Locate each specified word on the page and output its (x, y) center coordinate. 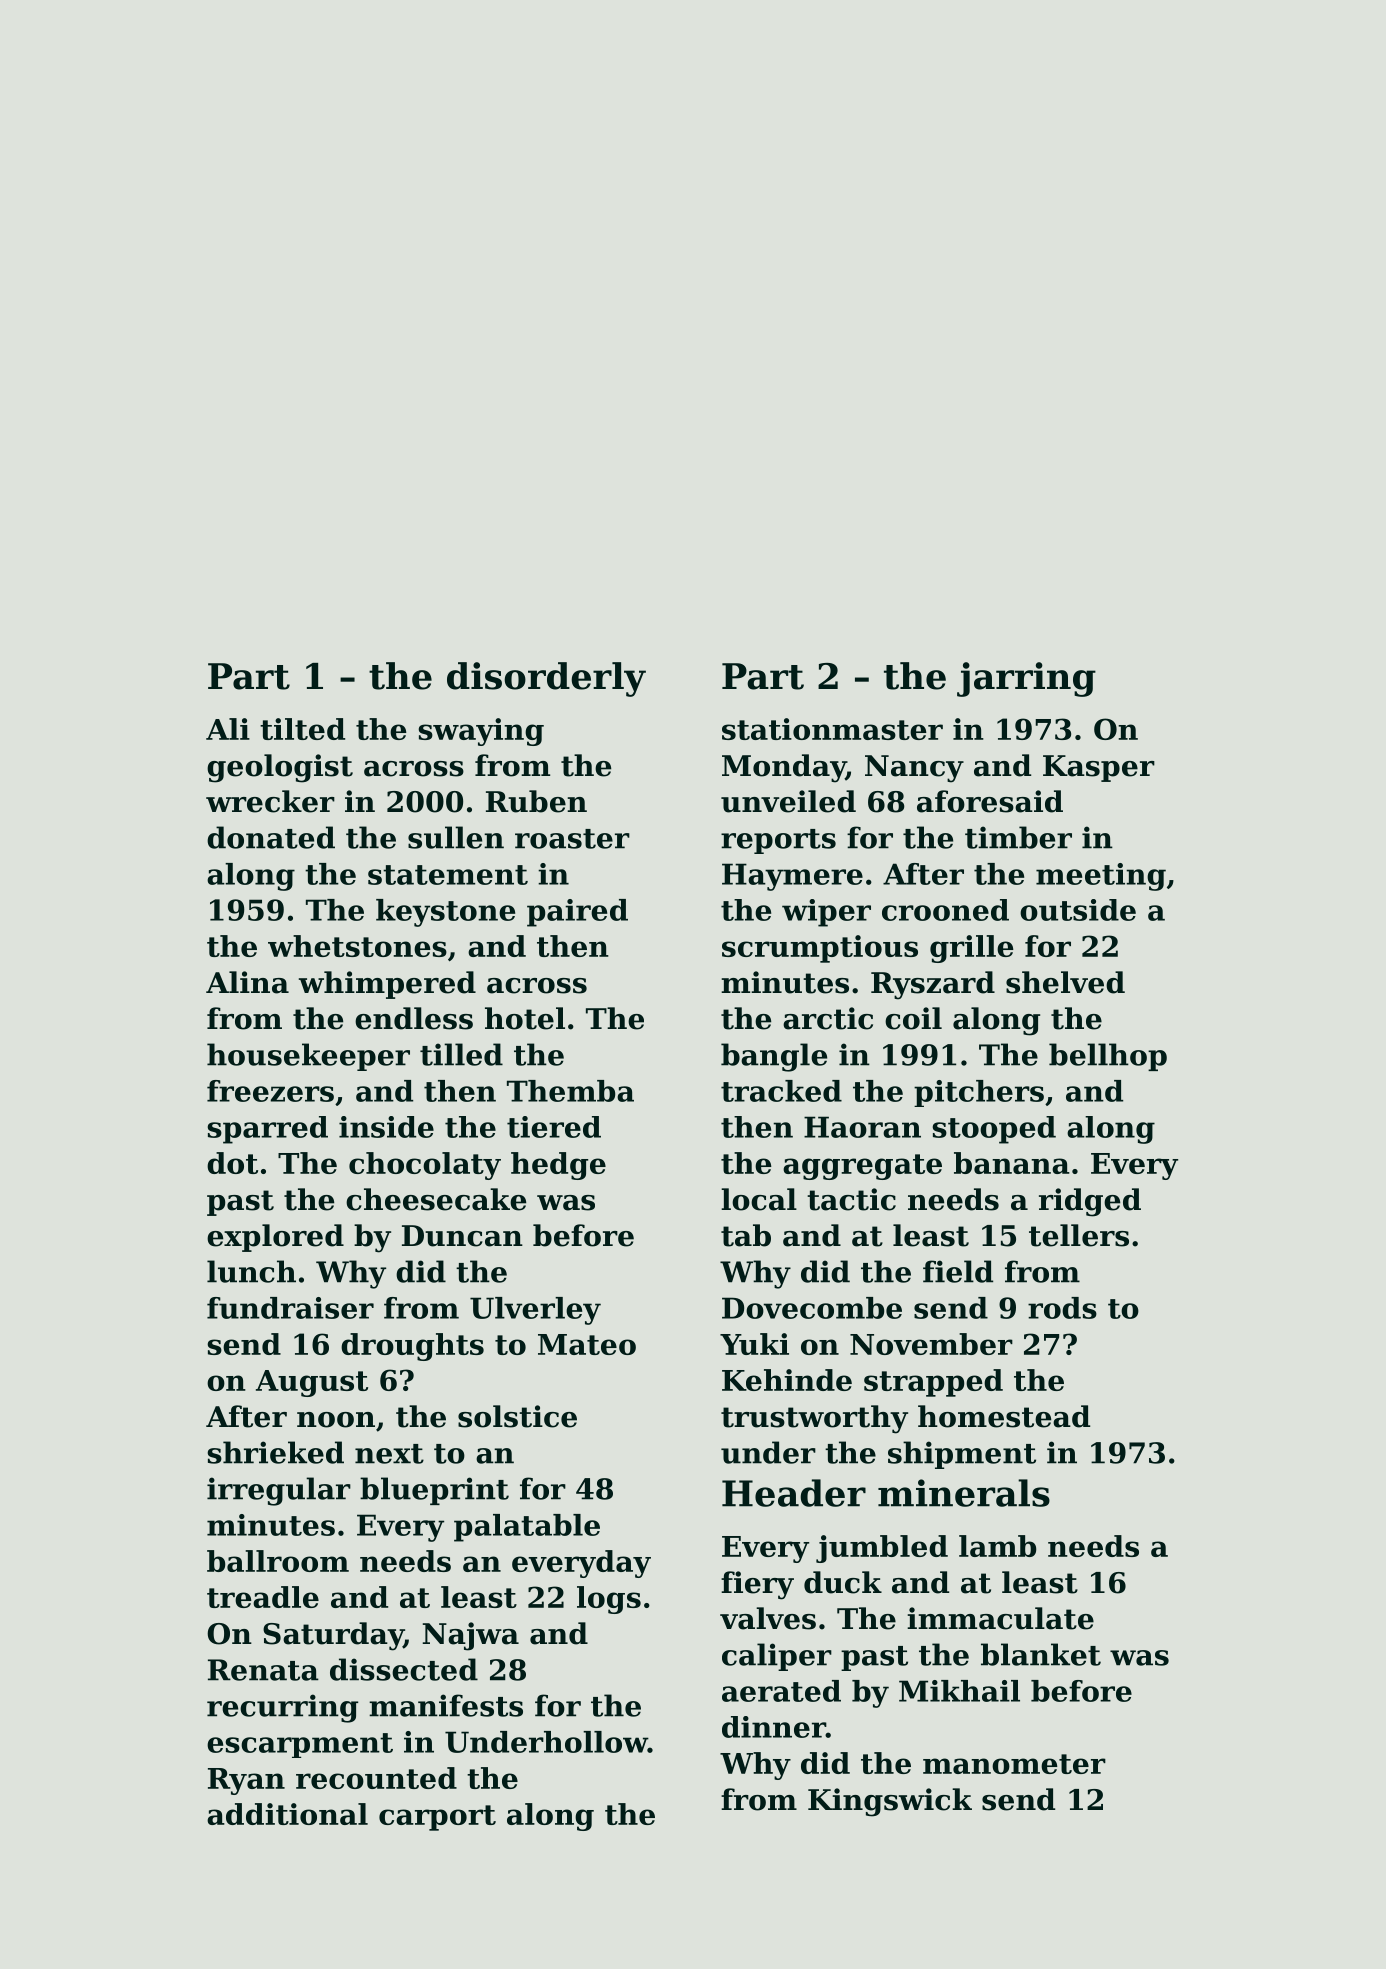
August (312, 1383)
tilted (302, 729)
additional (287, 1814)
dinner (774, 1727)
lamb (997, 1546)
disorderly (546, 679)
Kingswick (890, 1802)
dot (232, 1163)
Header (794, 1493)
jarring (1026, 679)
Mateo (587, 1344)
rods (1062, 1308)
